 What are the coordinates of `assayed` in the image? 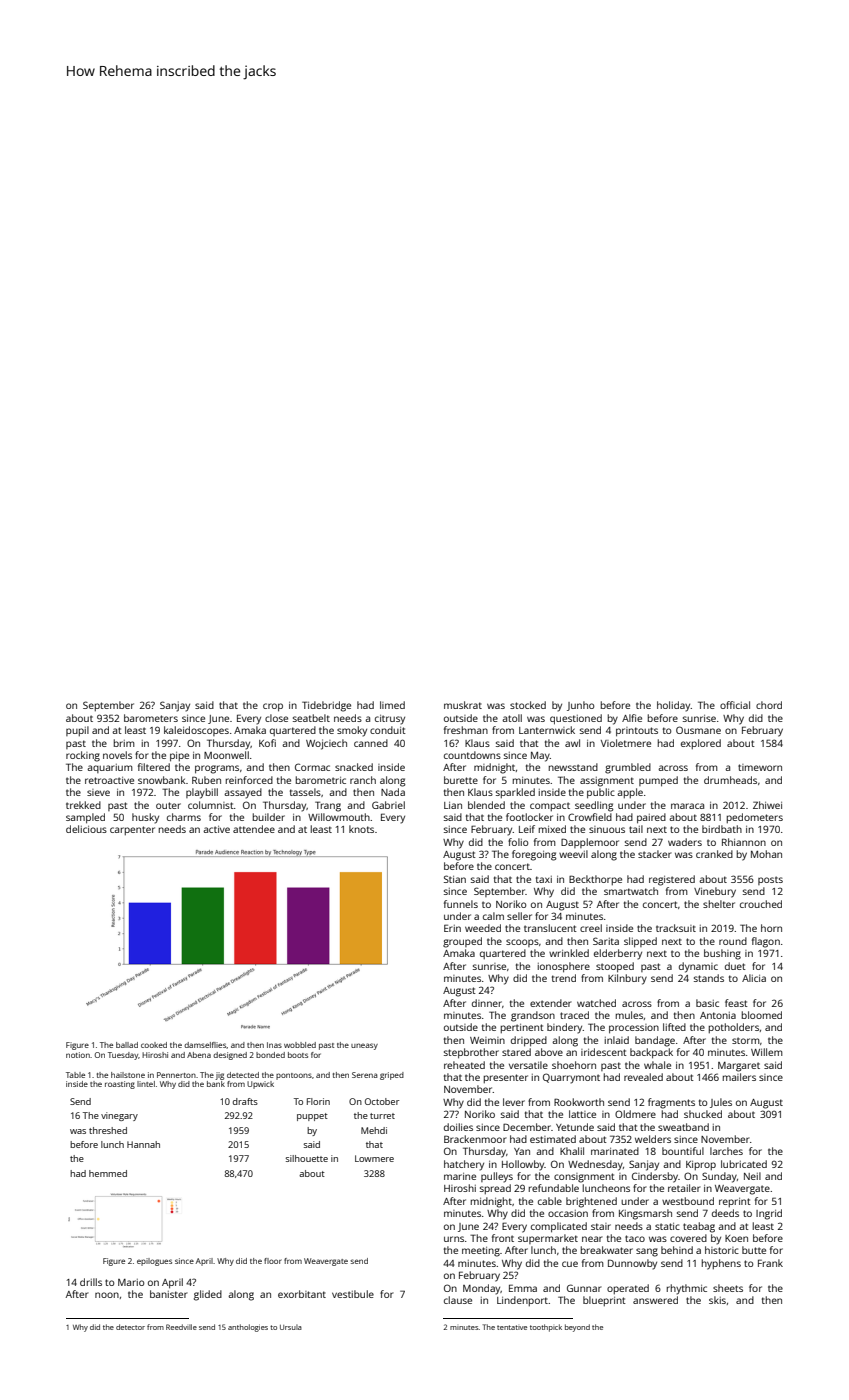 It's located at (243, 793).
